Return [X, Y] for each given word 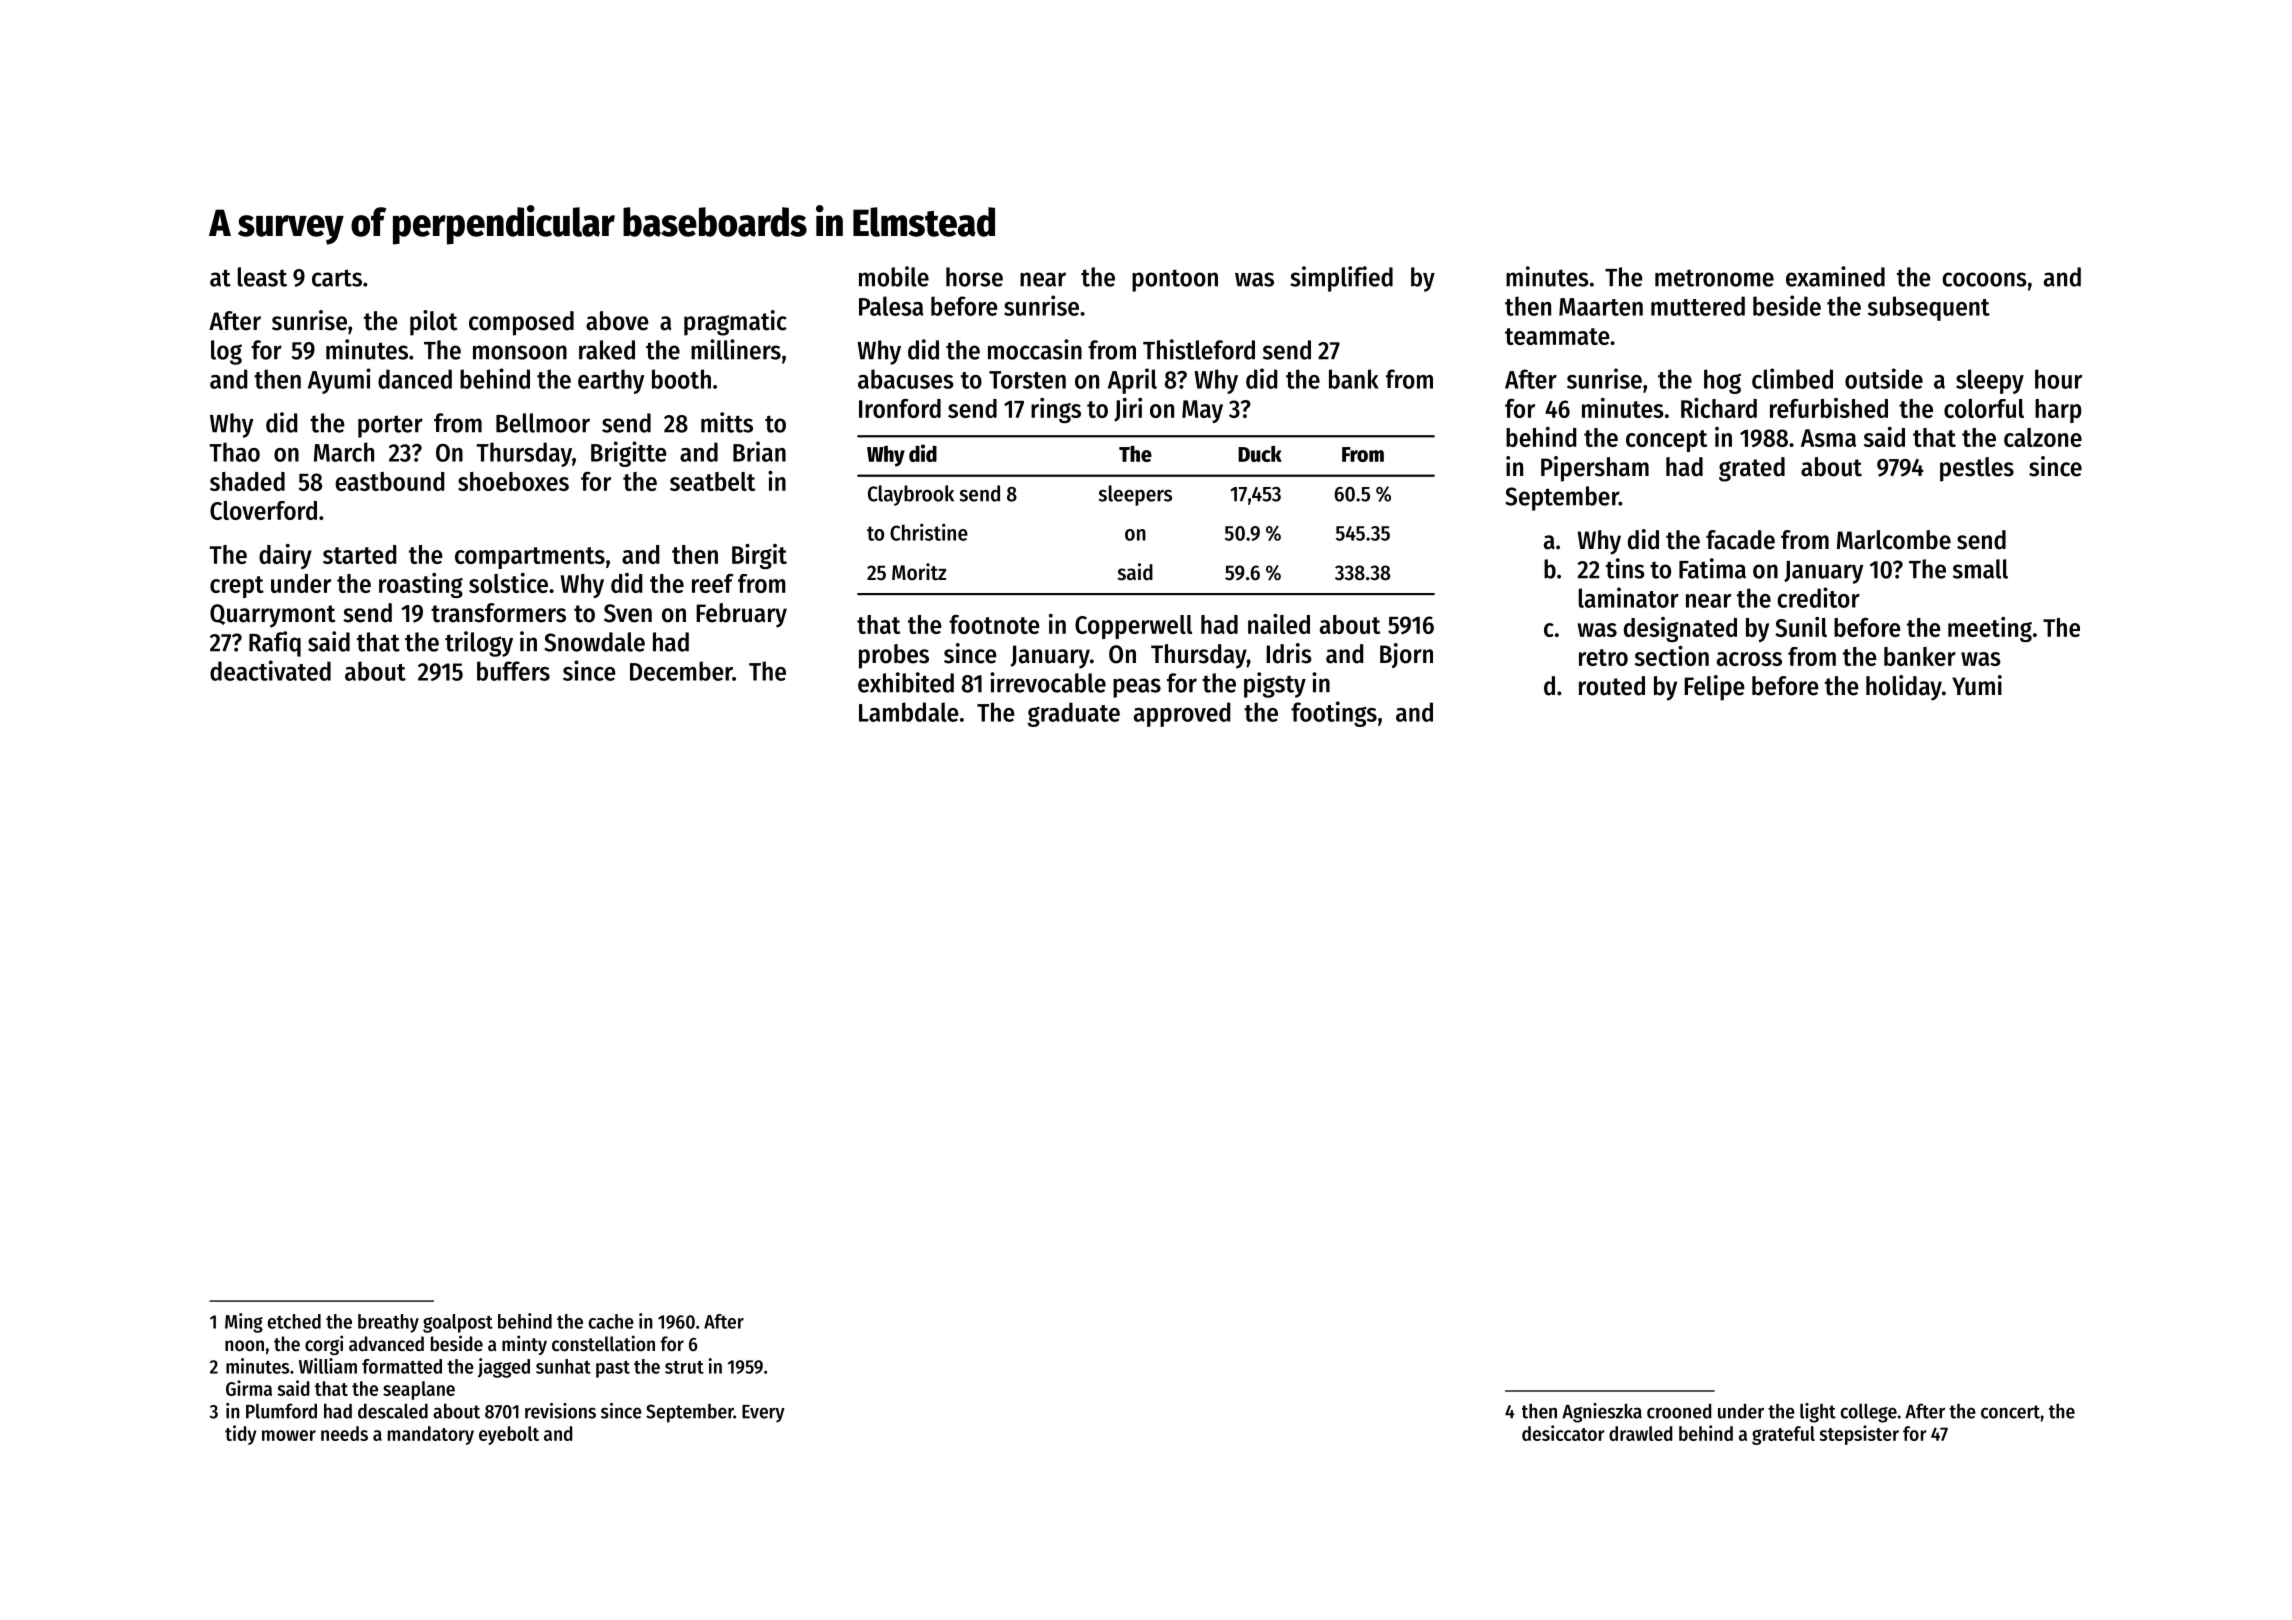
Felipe [1714, 688]
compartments [530, 558]
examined [1835, 276]
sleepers [1135, 495]
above [617, 321]
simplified [1341, 279]
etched [294, 1321]
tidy [240, 1435]
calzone [2043, 437]
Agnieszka [1602, 1413]
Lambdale [909, 712]
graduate [1074, 714]
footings [1334, 714]
